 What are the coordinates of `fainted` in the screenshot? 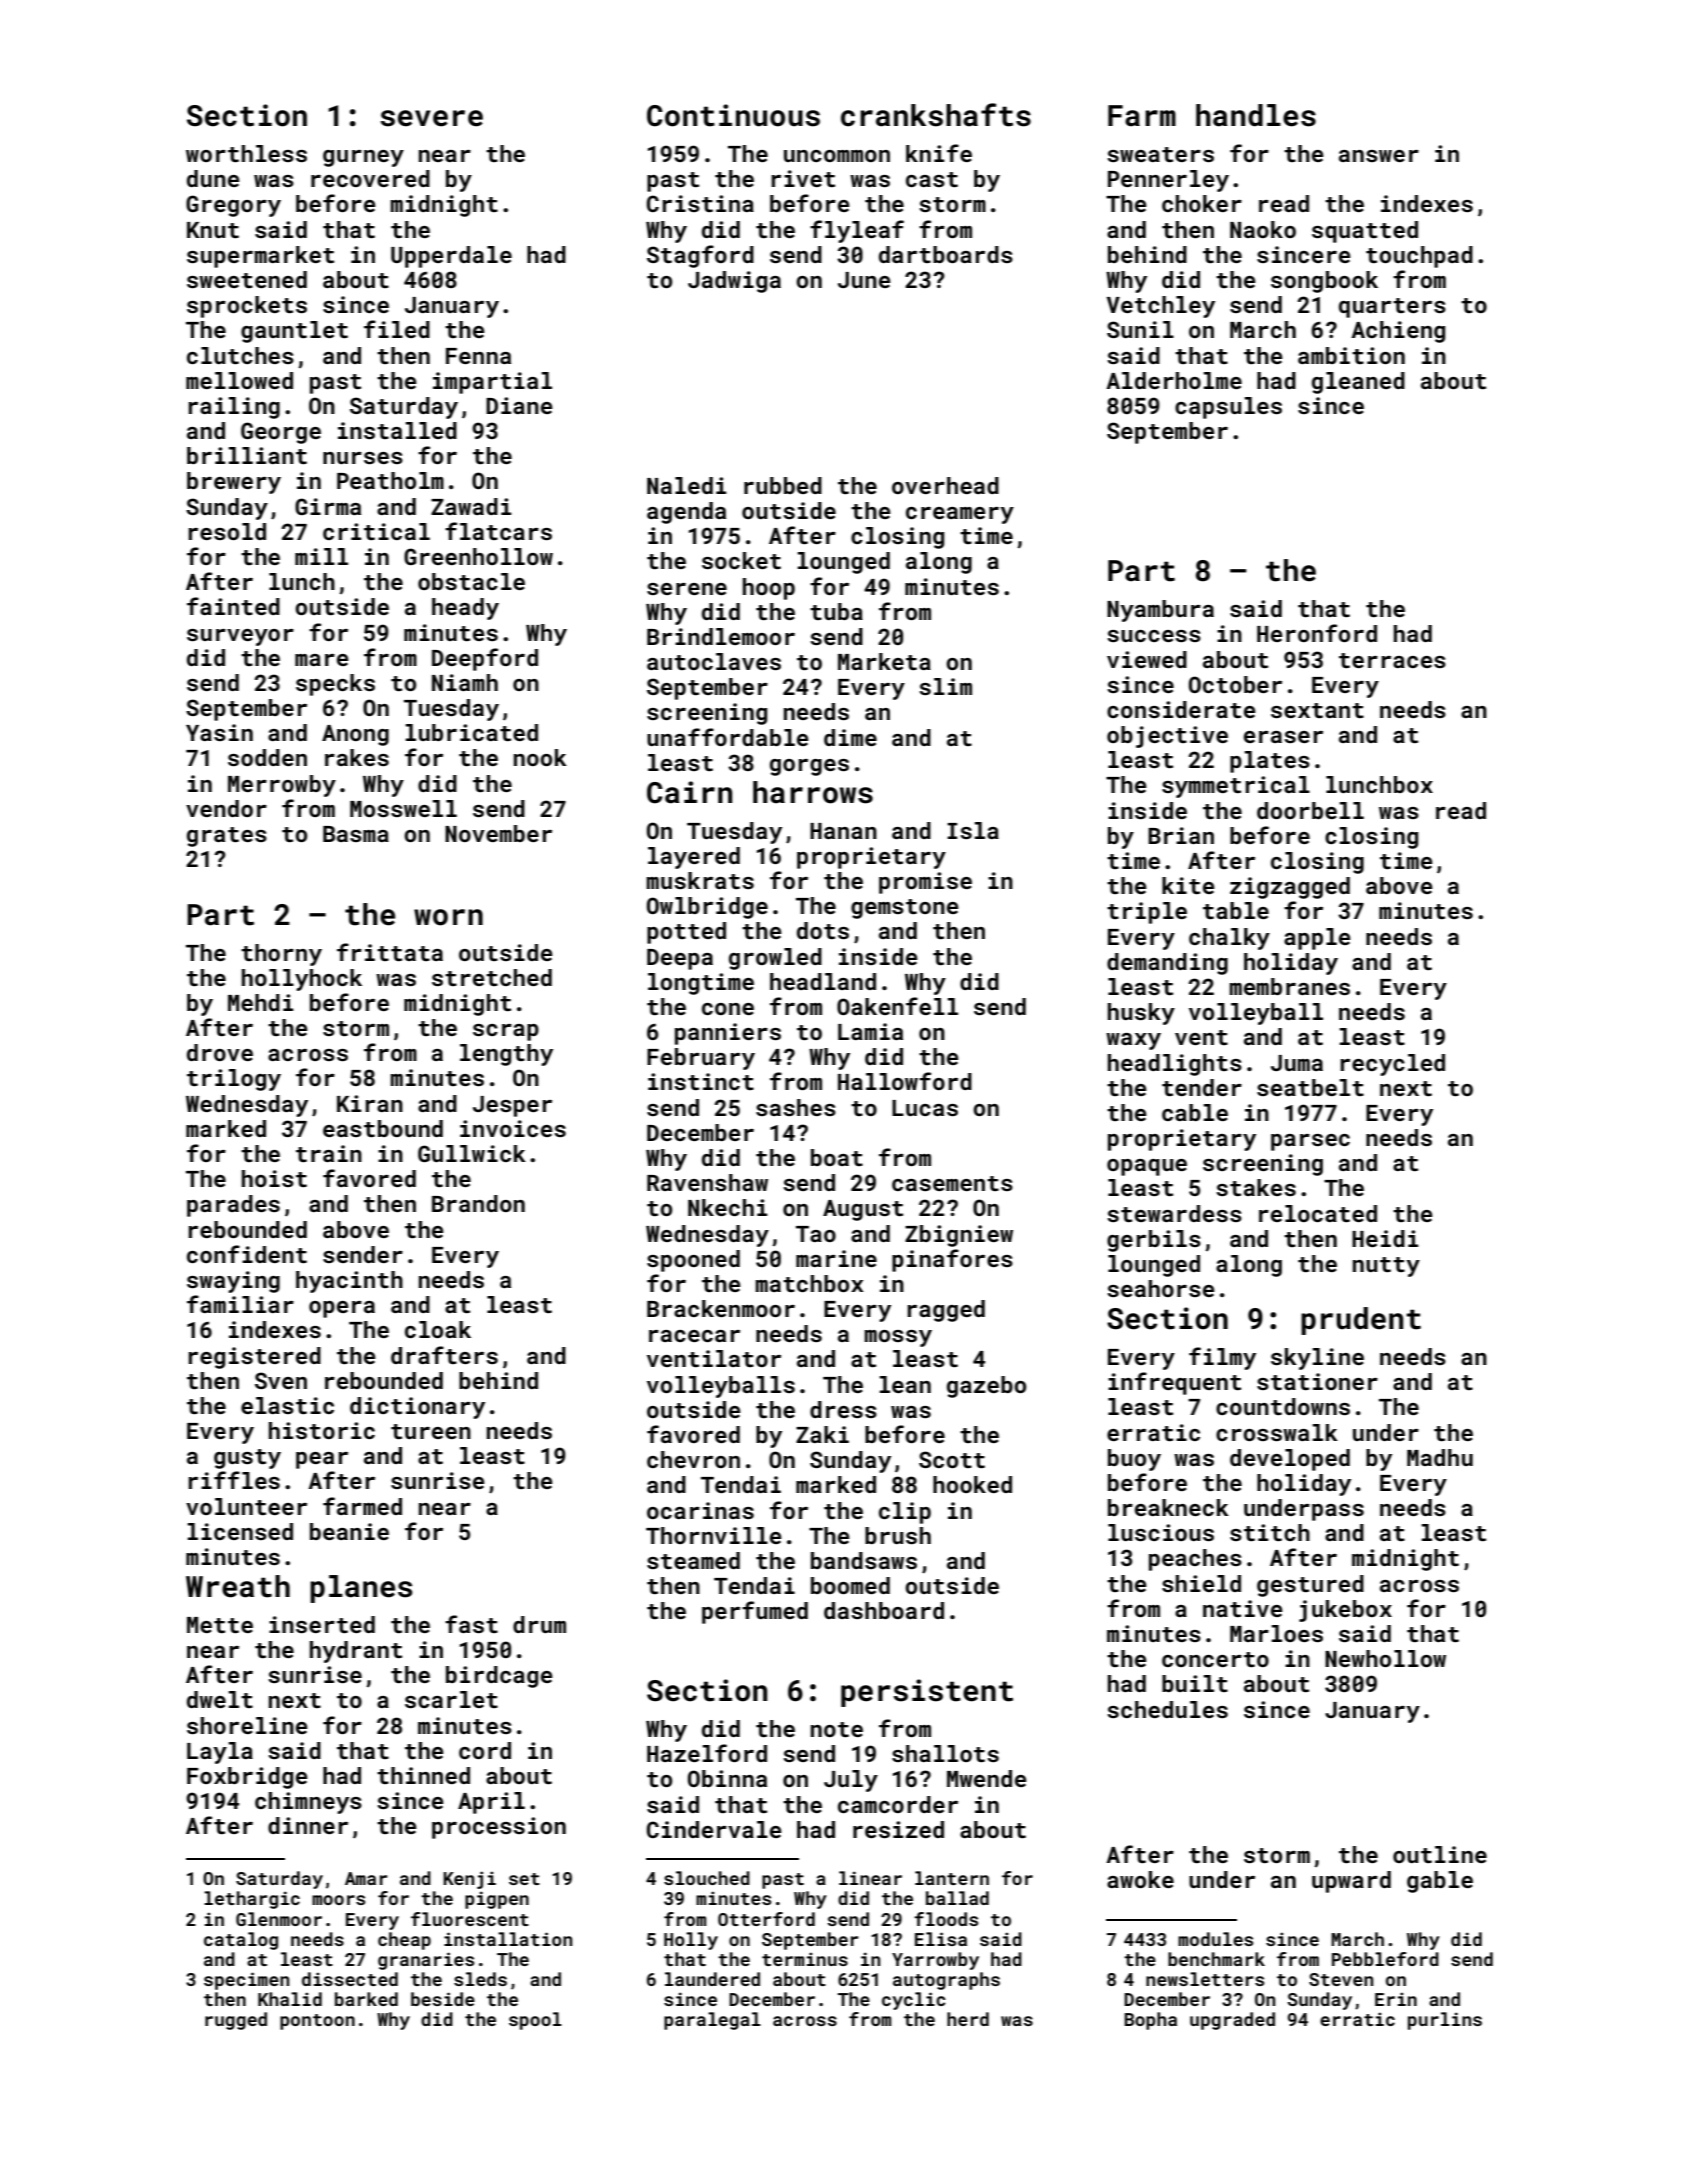 It's located at (233, 606).
